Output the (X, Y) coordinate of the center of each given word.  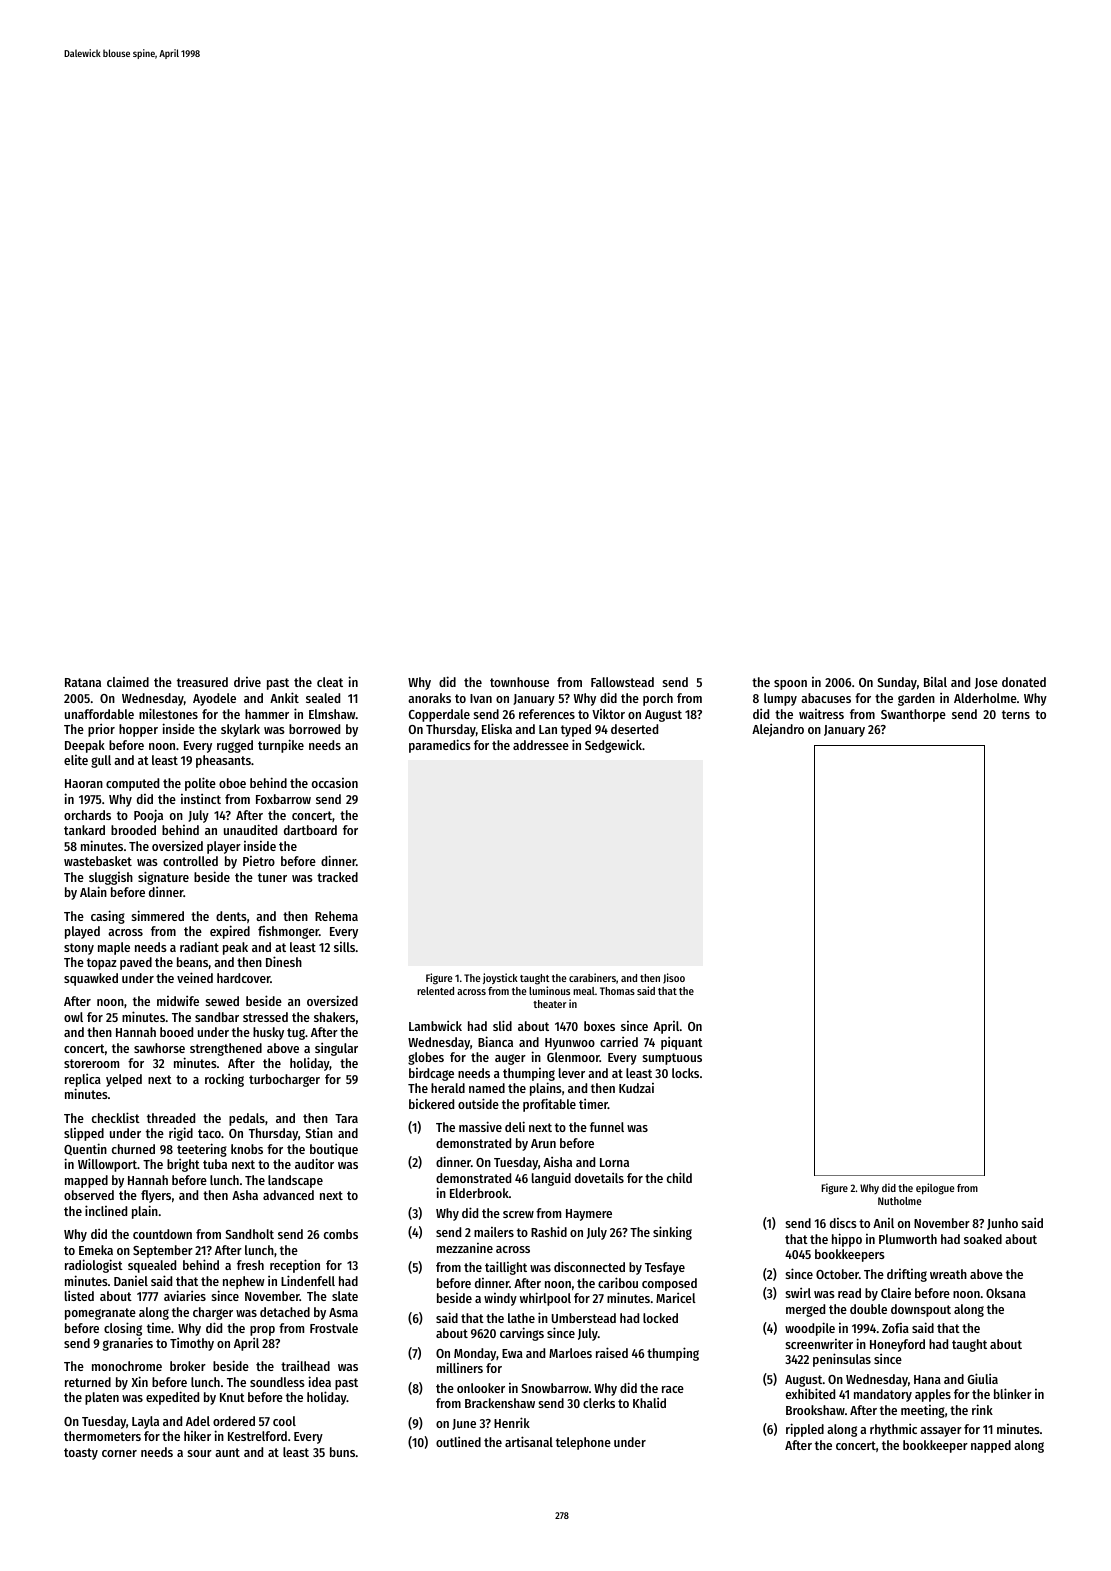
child (679, 1177)
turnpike (281, 746)
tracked (337, 877)
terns (1016, 714)
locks (685, 1073)
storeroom (91, 1063)
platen (102, 1398)
